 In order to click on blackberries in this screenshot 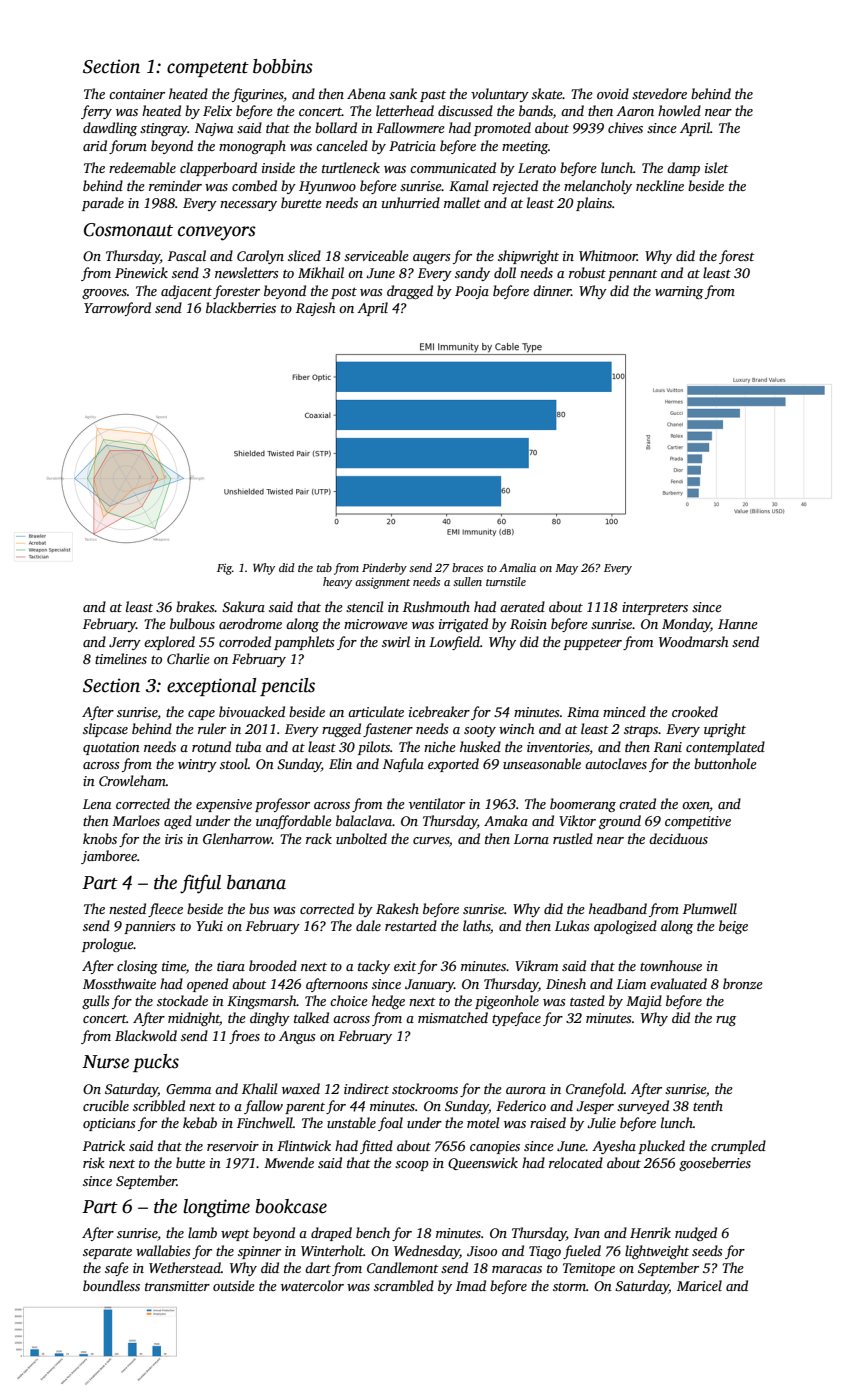, I will do `click(241, 307)`.
